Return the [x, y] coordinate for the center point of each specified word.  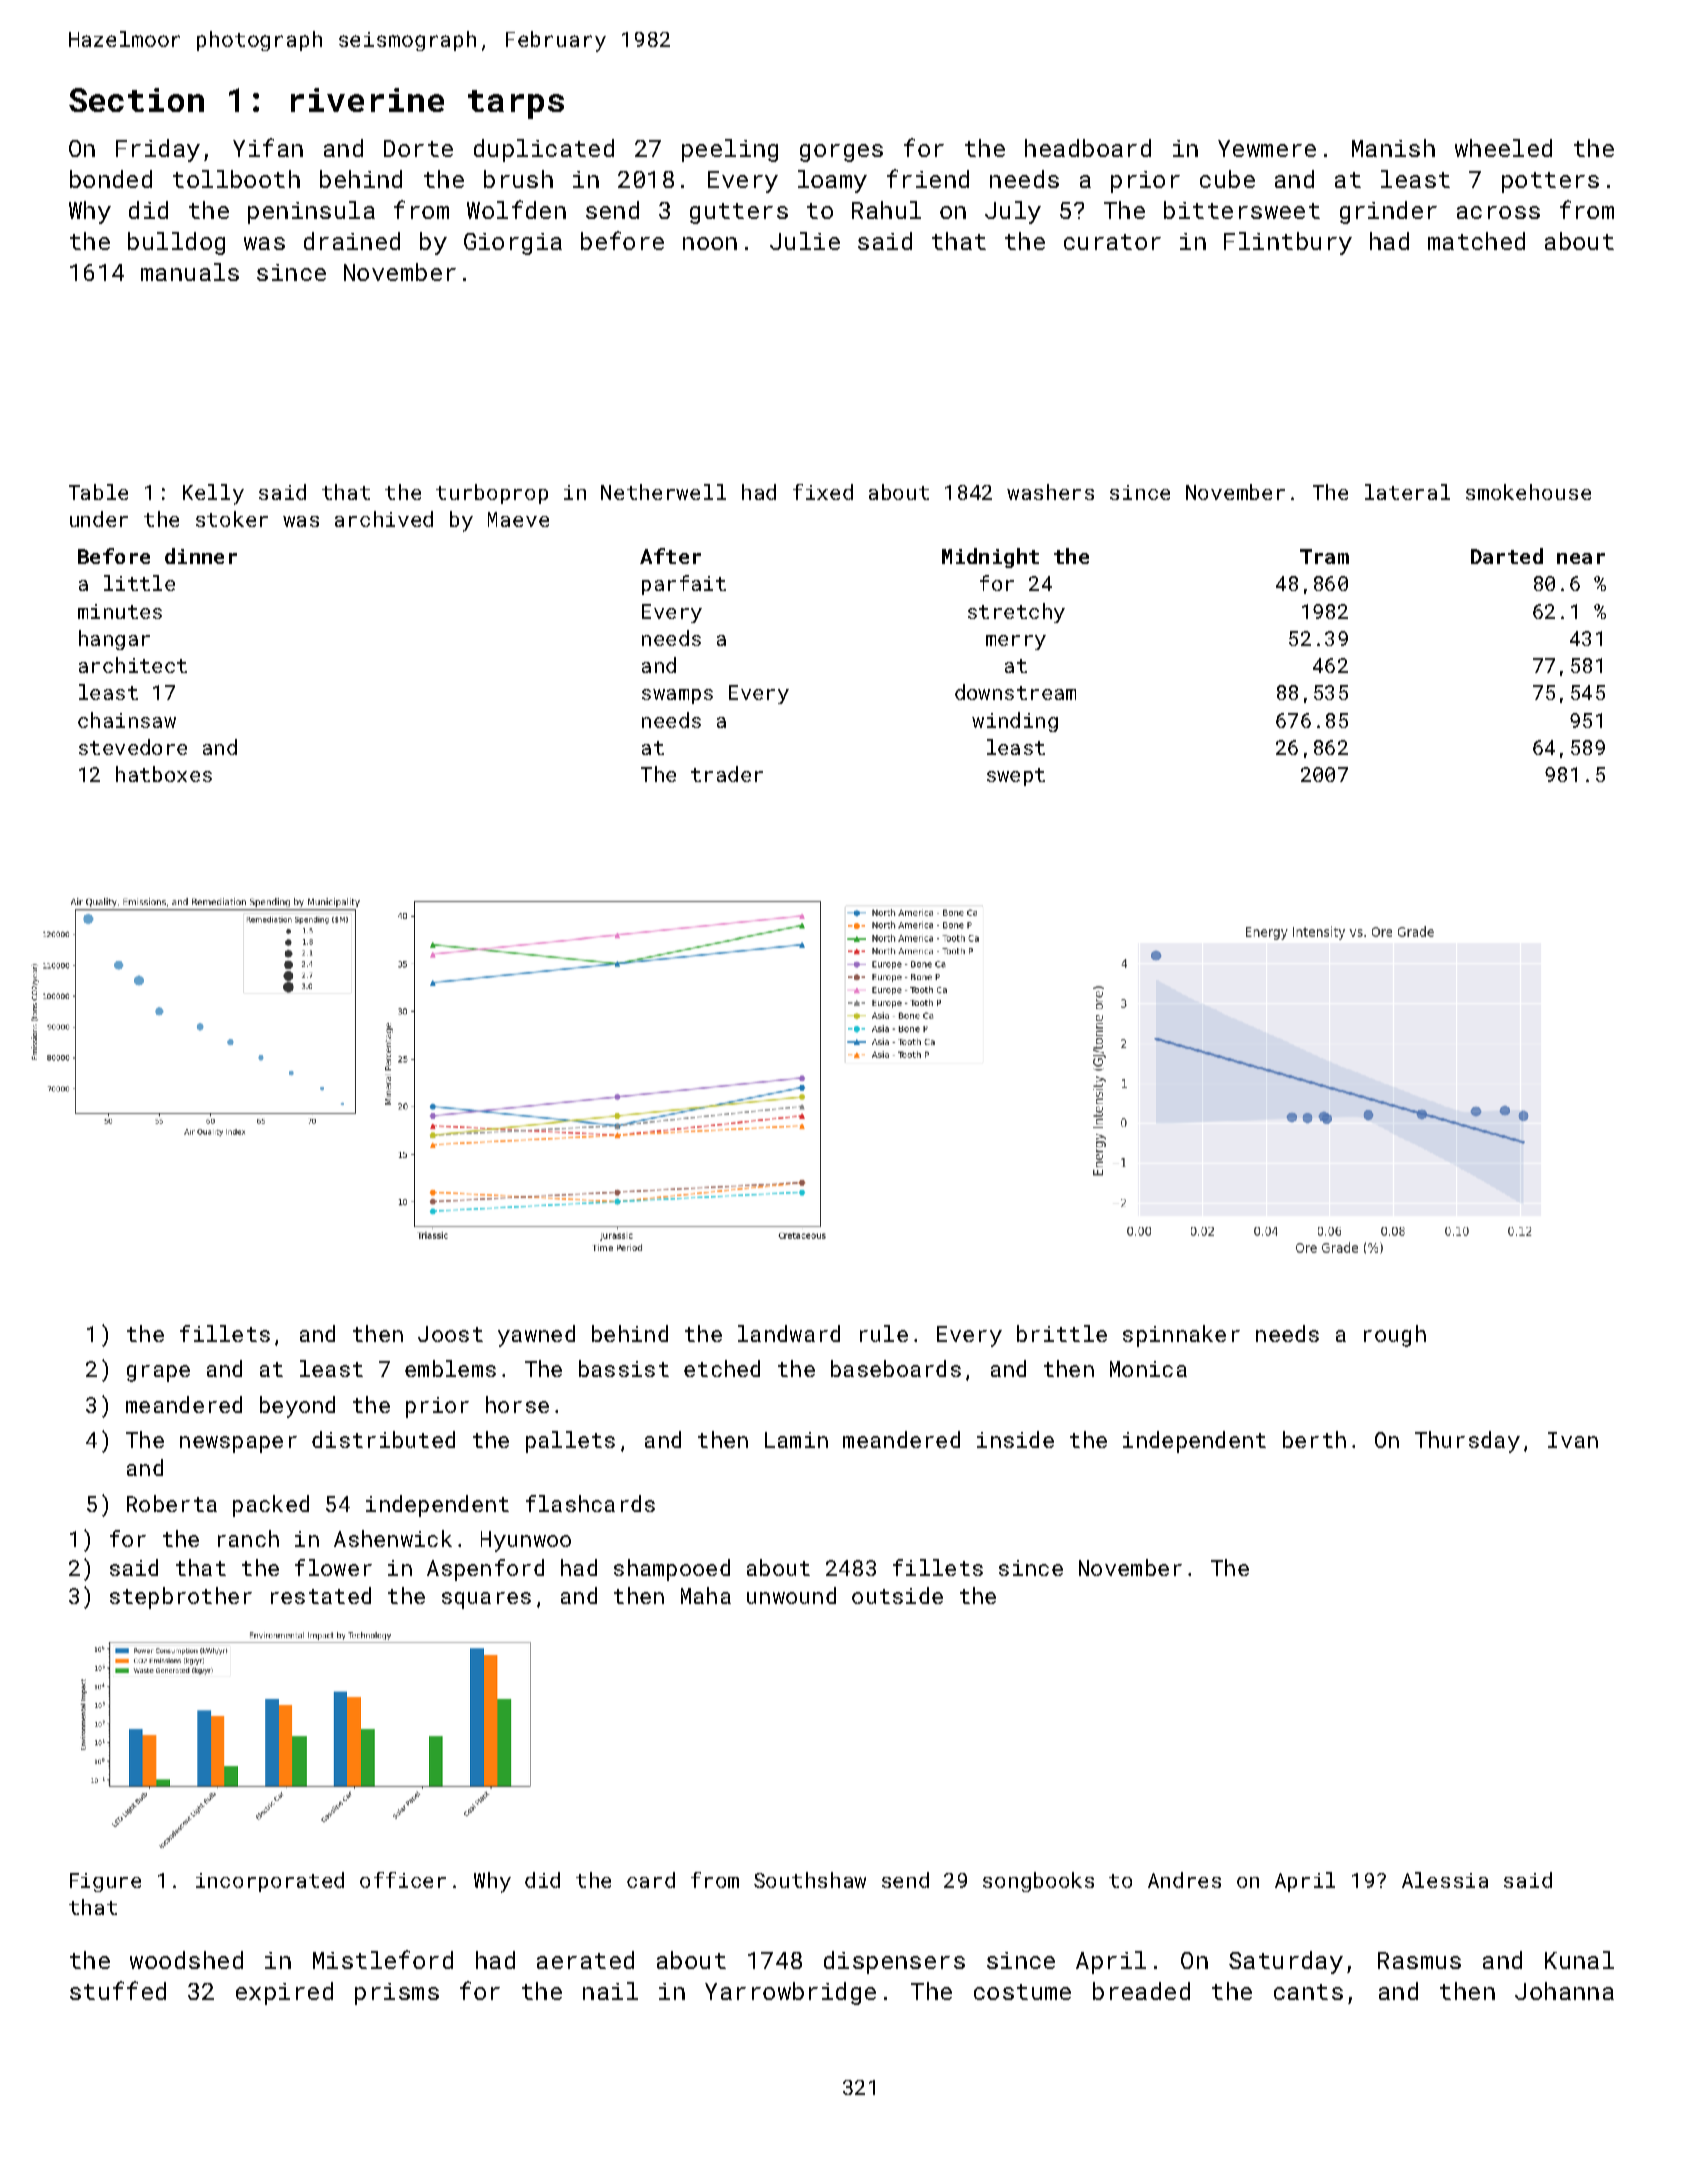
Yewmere [1267, 148]
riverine [367, 100]
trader [727, 774]
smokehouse [1528, 492]
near [1581, 558]
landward [789, 1333]
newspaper [238, 1444]
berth [1314, 1439]
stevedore [133, 747]
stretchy [1016, 613]
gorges [841, 153]
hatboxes [164, 774]
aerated [585, 1960]
